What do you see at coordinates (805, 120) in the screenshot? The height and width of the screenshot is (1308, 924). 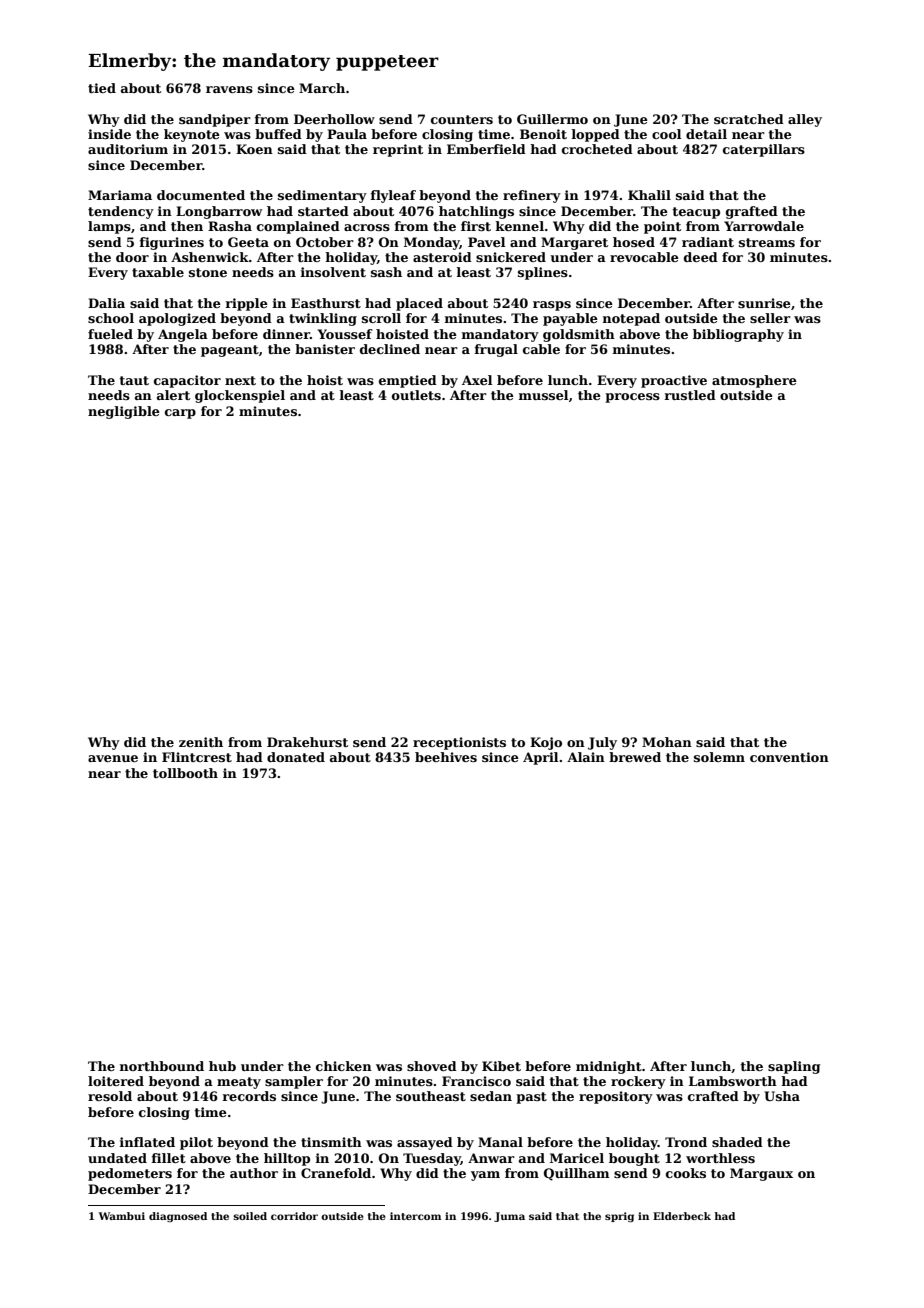 I see `alley` at bounding box center [805, 120].
